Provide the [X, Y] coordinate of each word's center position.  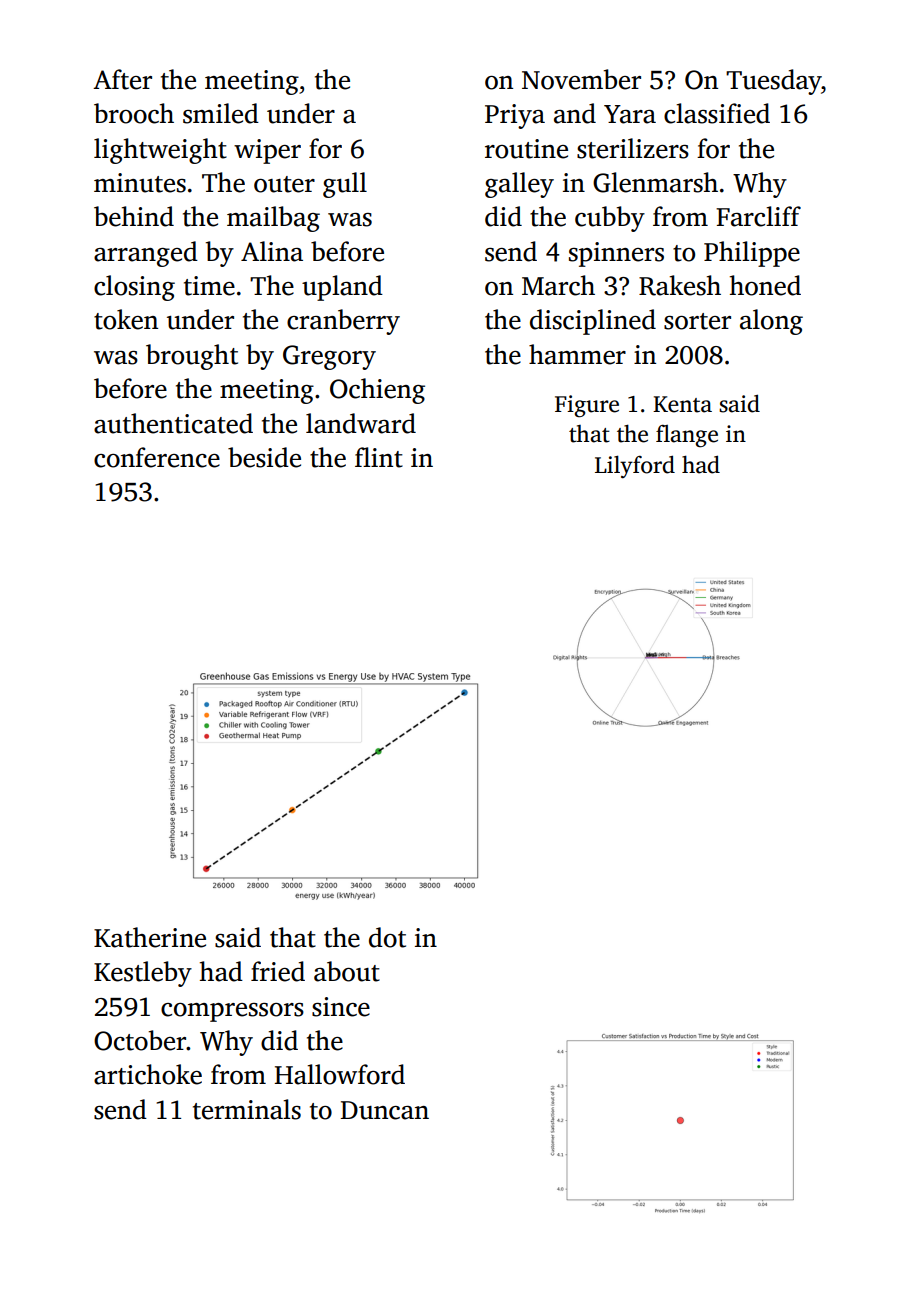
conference [157, 457]
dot [387, 937]
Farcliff [758, 216]
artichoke [148, 1074]
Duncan [385, 1110]
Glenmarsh [655, 182]
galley [519, 185]
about [347, 971]
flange [687, 436]
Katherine [150, 937]
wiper [267, 151]
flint [379, 457]
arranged [146, 254]
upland [342, 288]
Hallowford [340, 1074]
